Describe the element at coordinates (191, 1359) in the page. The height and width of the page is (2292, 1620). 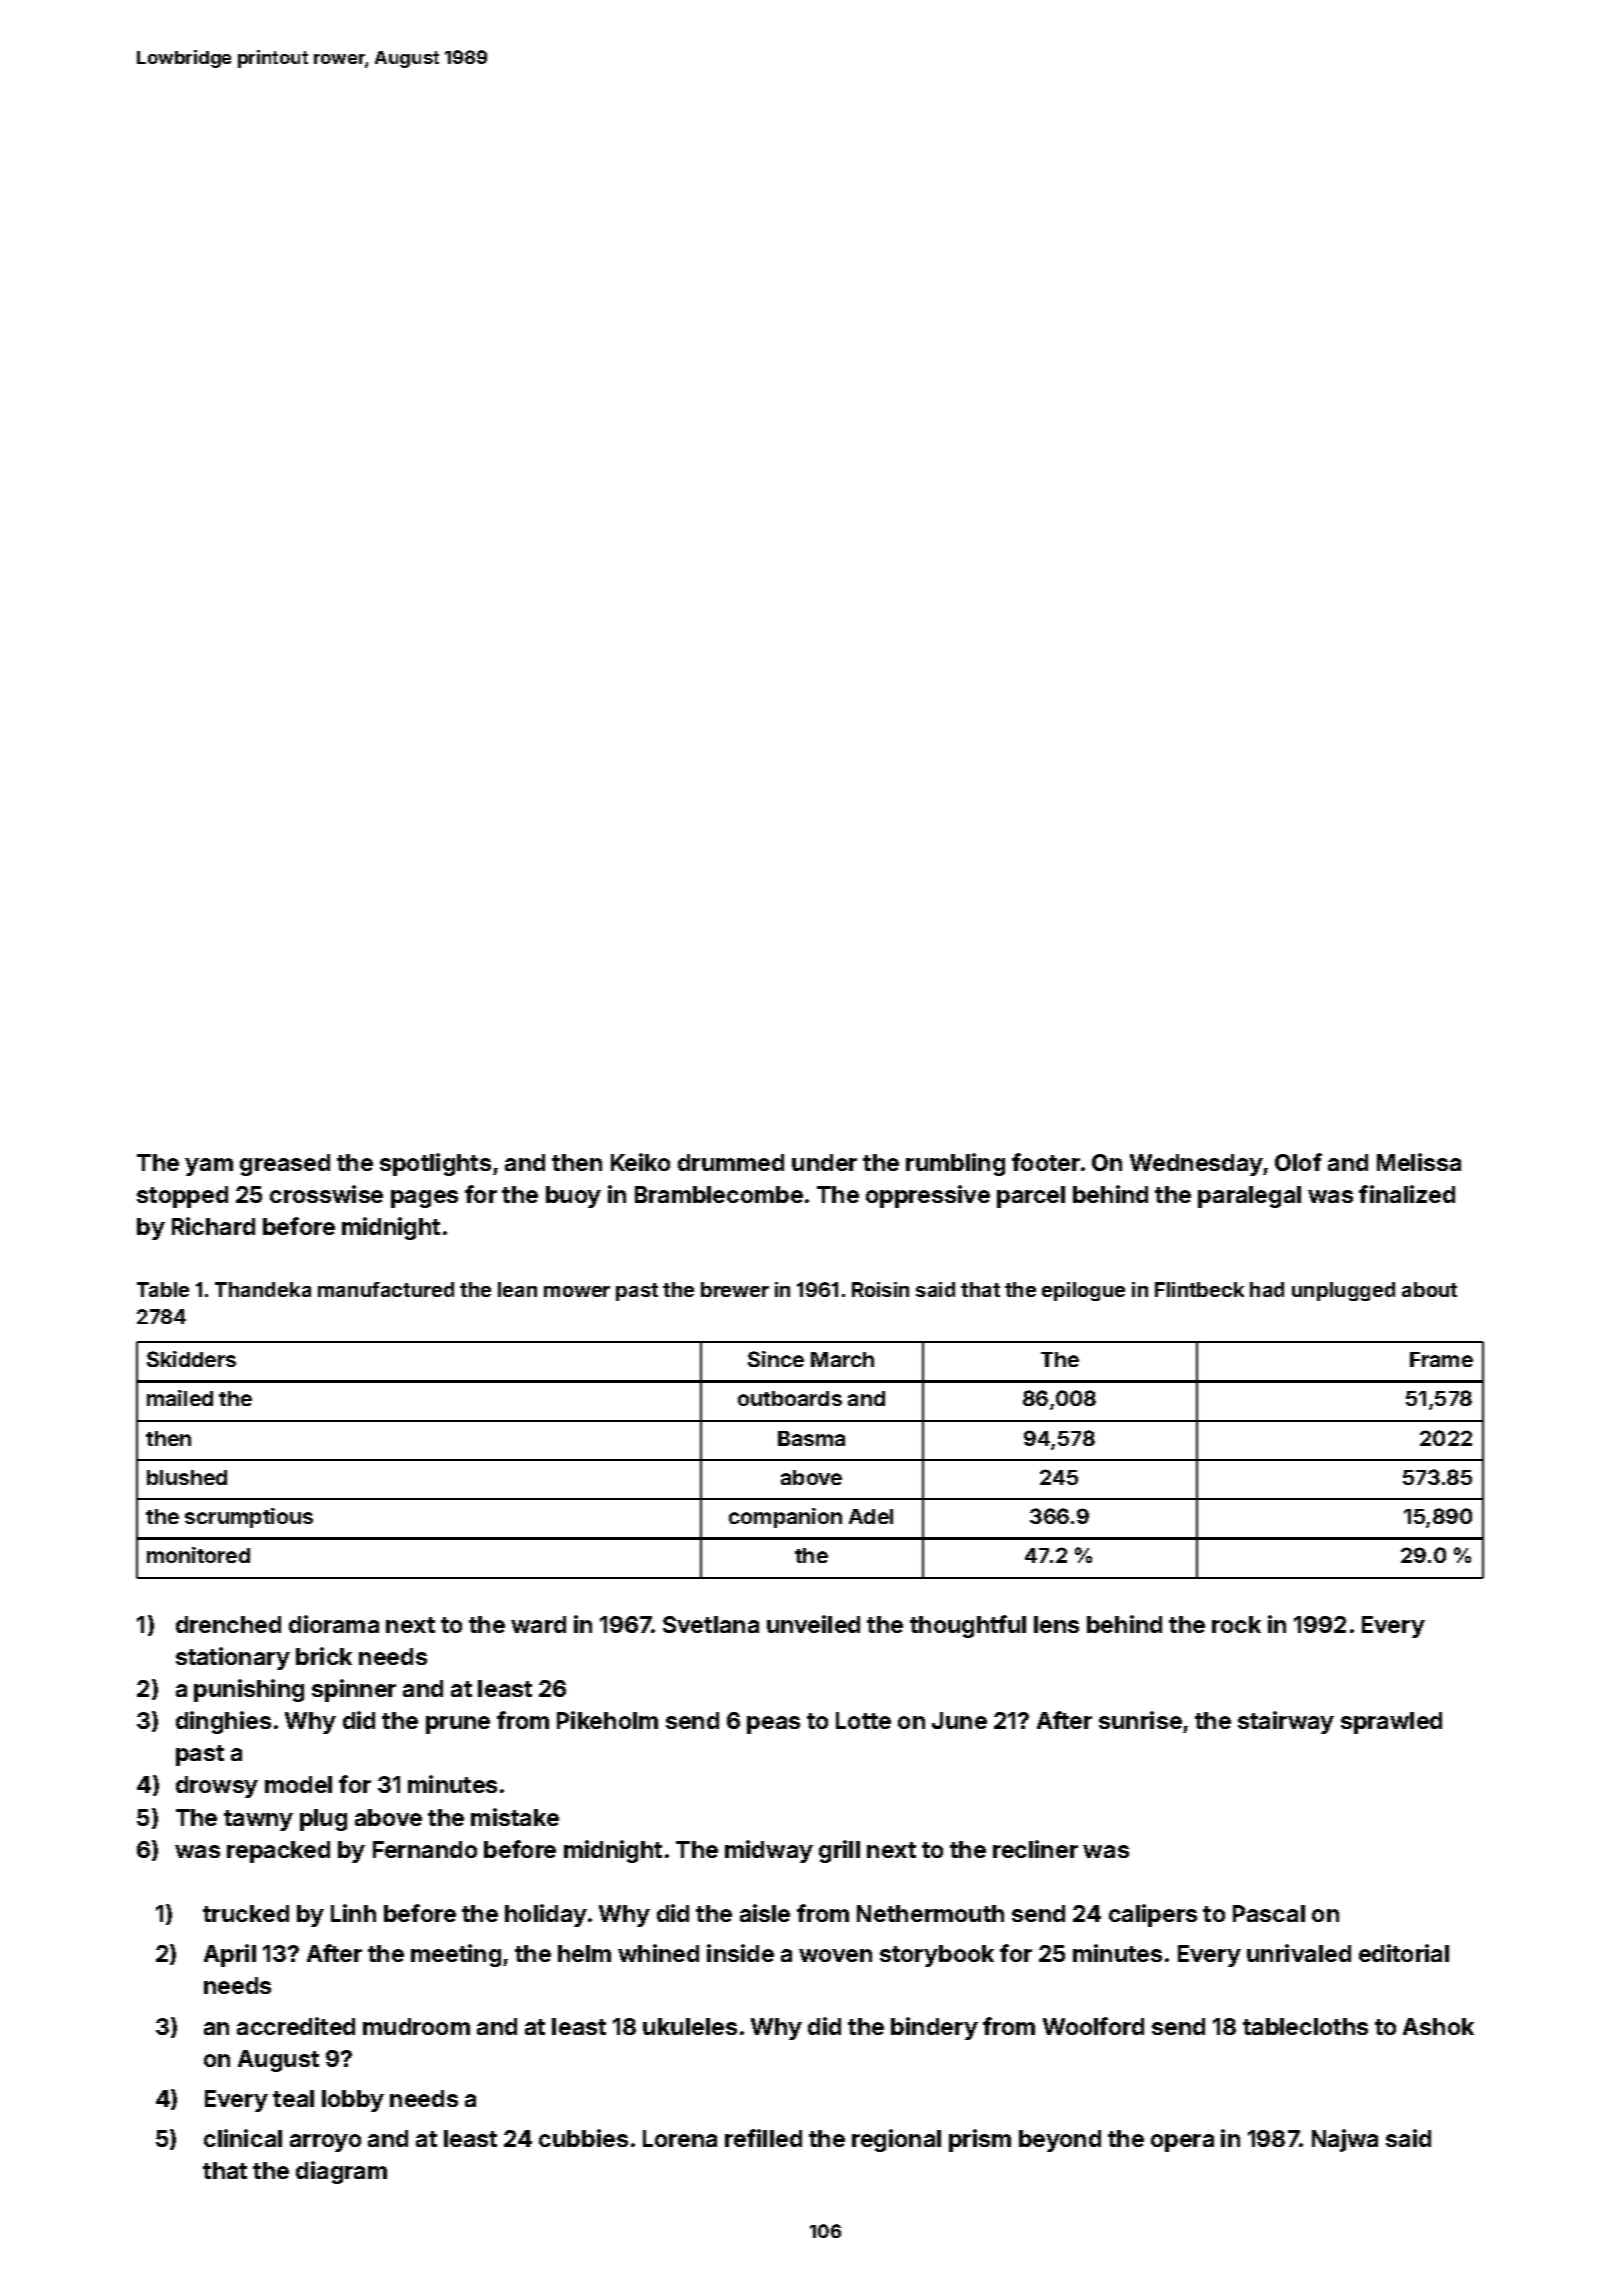
I see `Skidders` at that location.
